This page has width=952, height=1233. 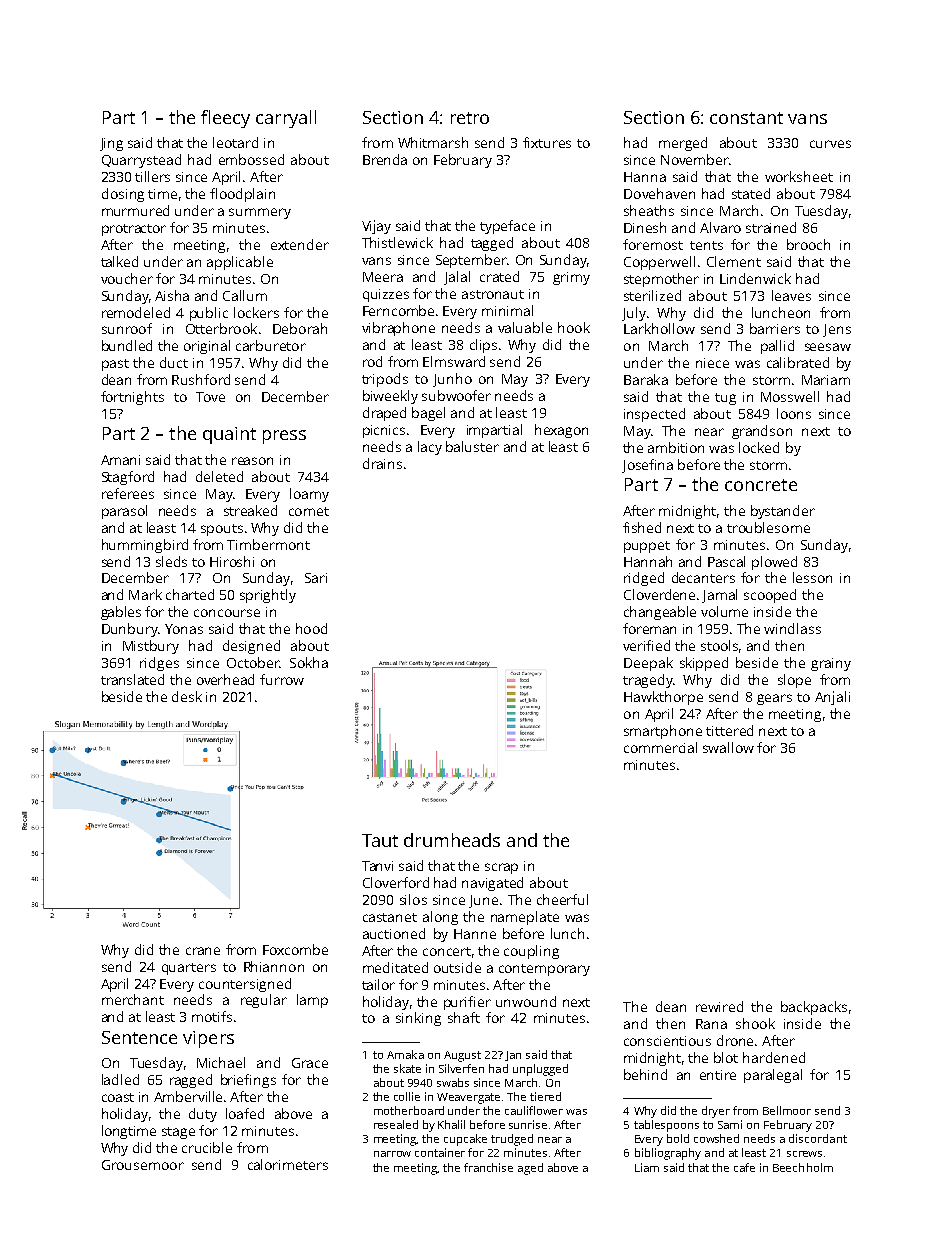 I want to click on commercial, so click(x=660, y=747).
